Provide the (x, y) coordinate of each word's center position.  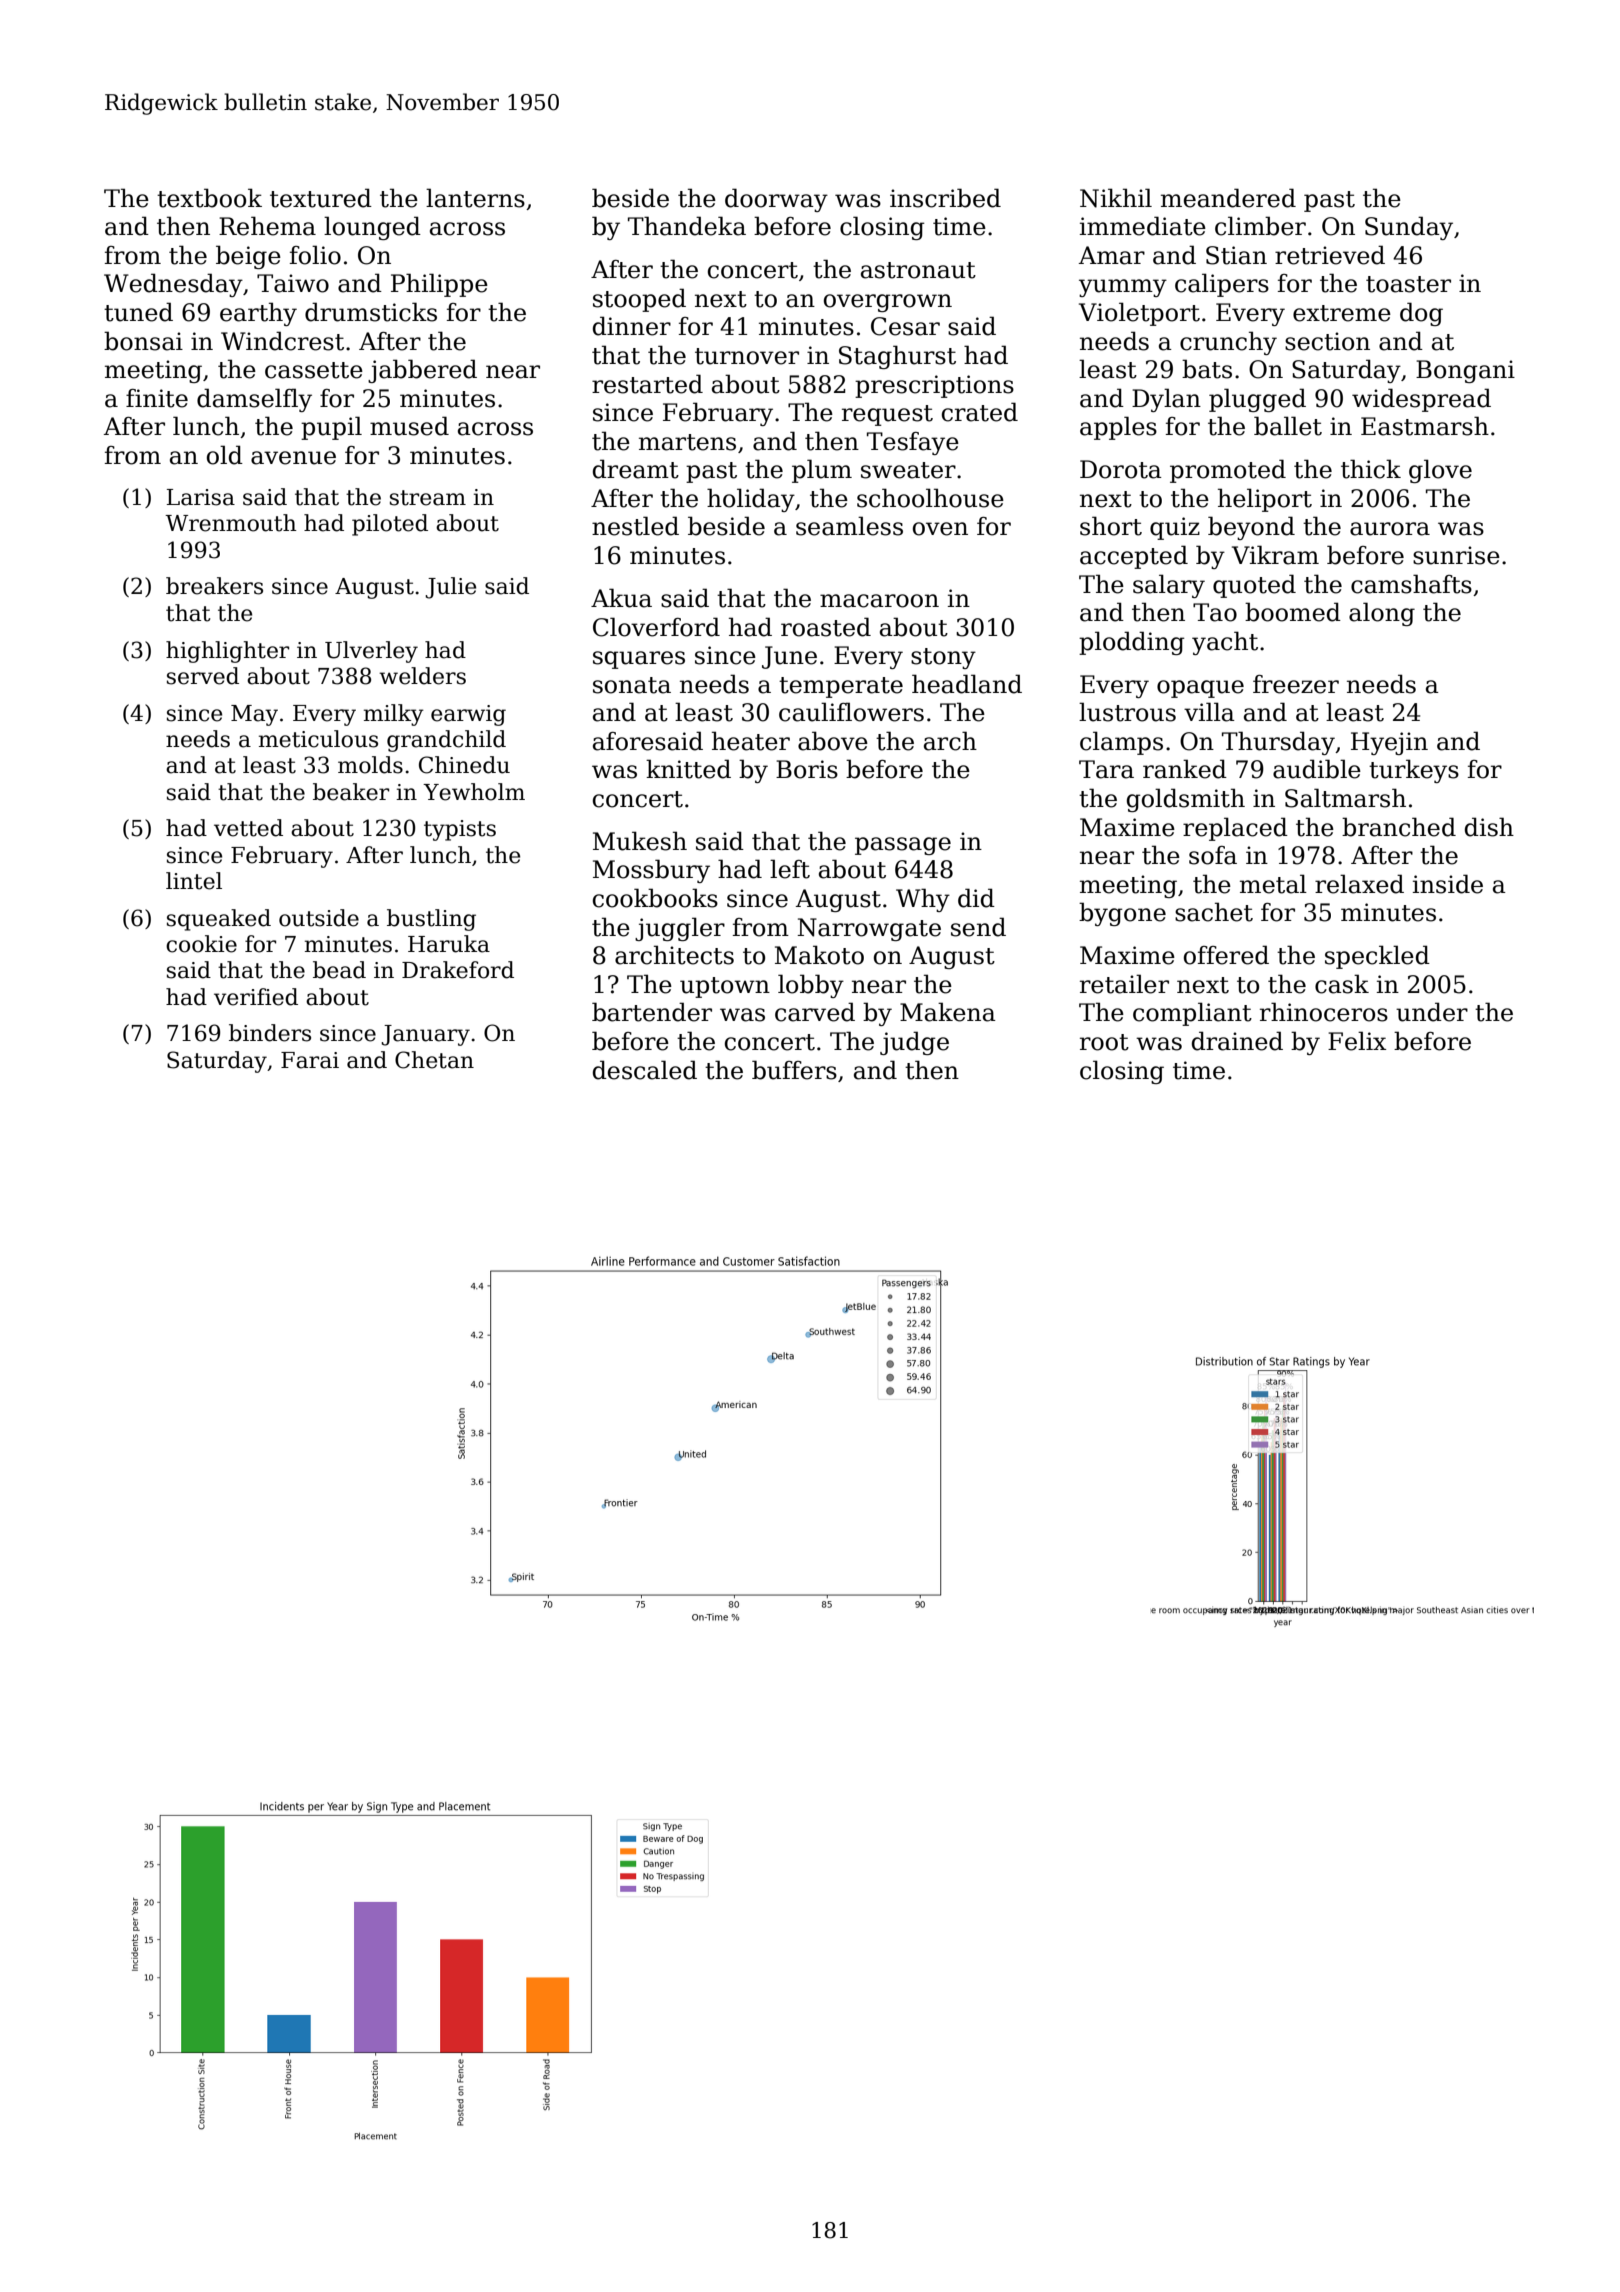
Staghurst (897, 357)
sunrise (1456, 555)
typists (460, 830)
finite (157, 398)
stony (943, 658)
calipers (1222, 285)
